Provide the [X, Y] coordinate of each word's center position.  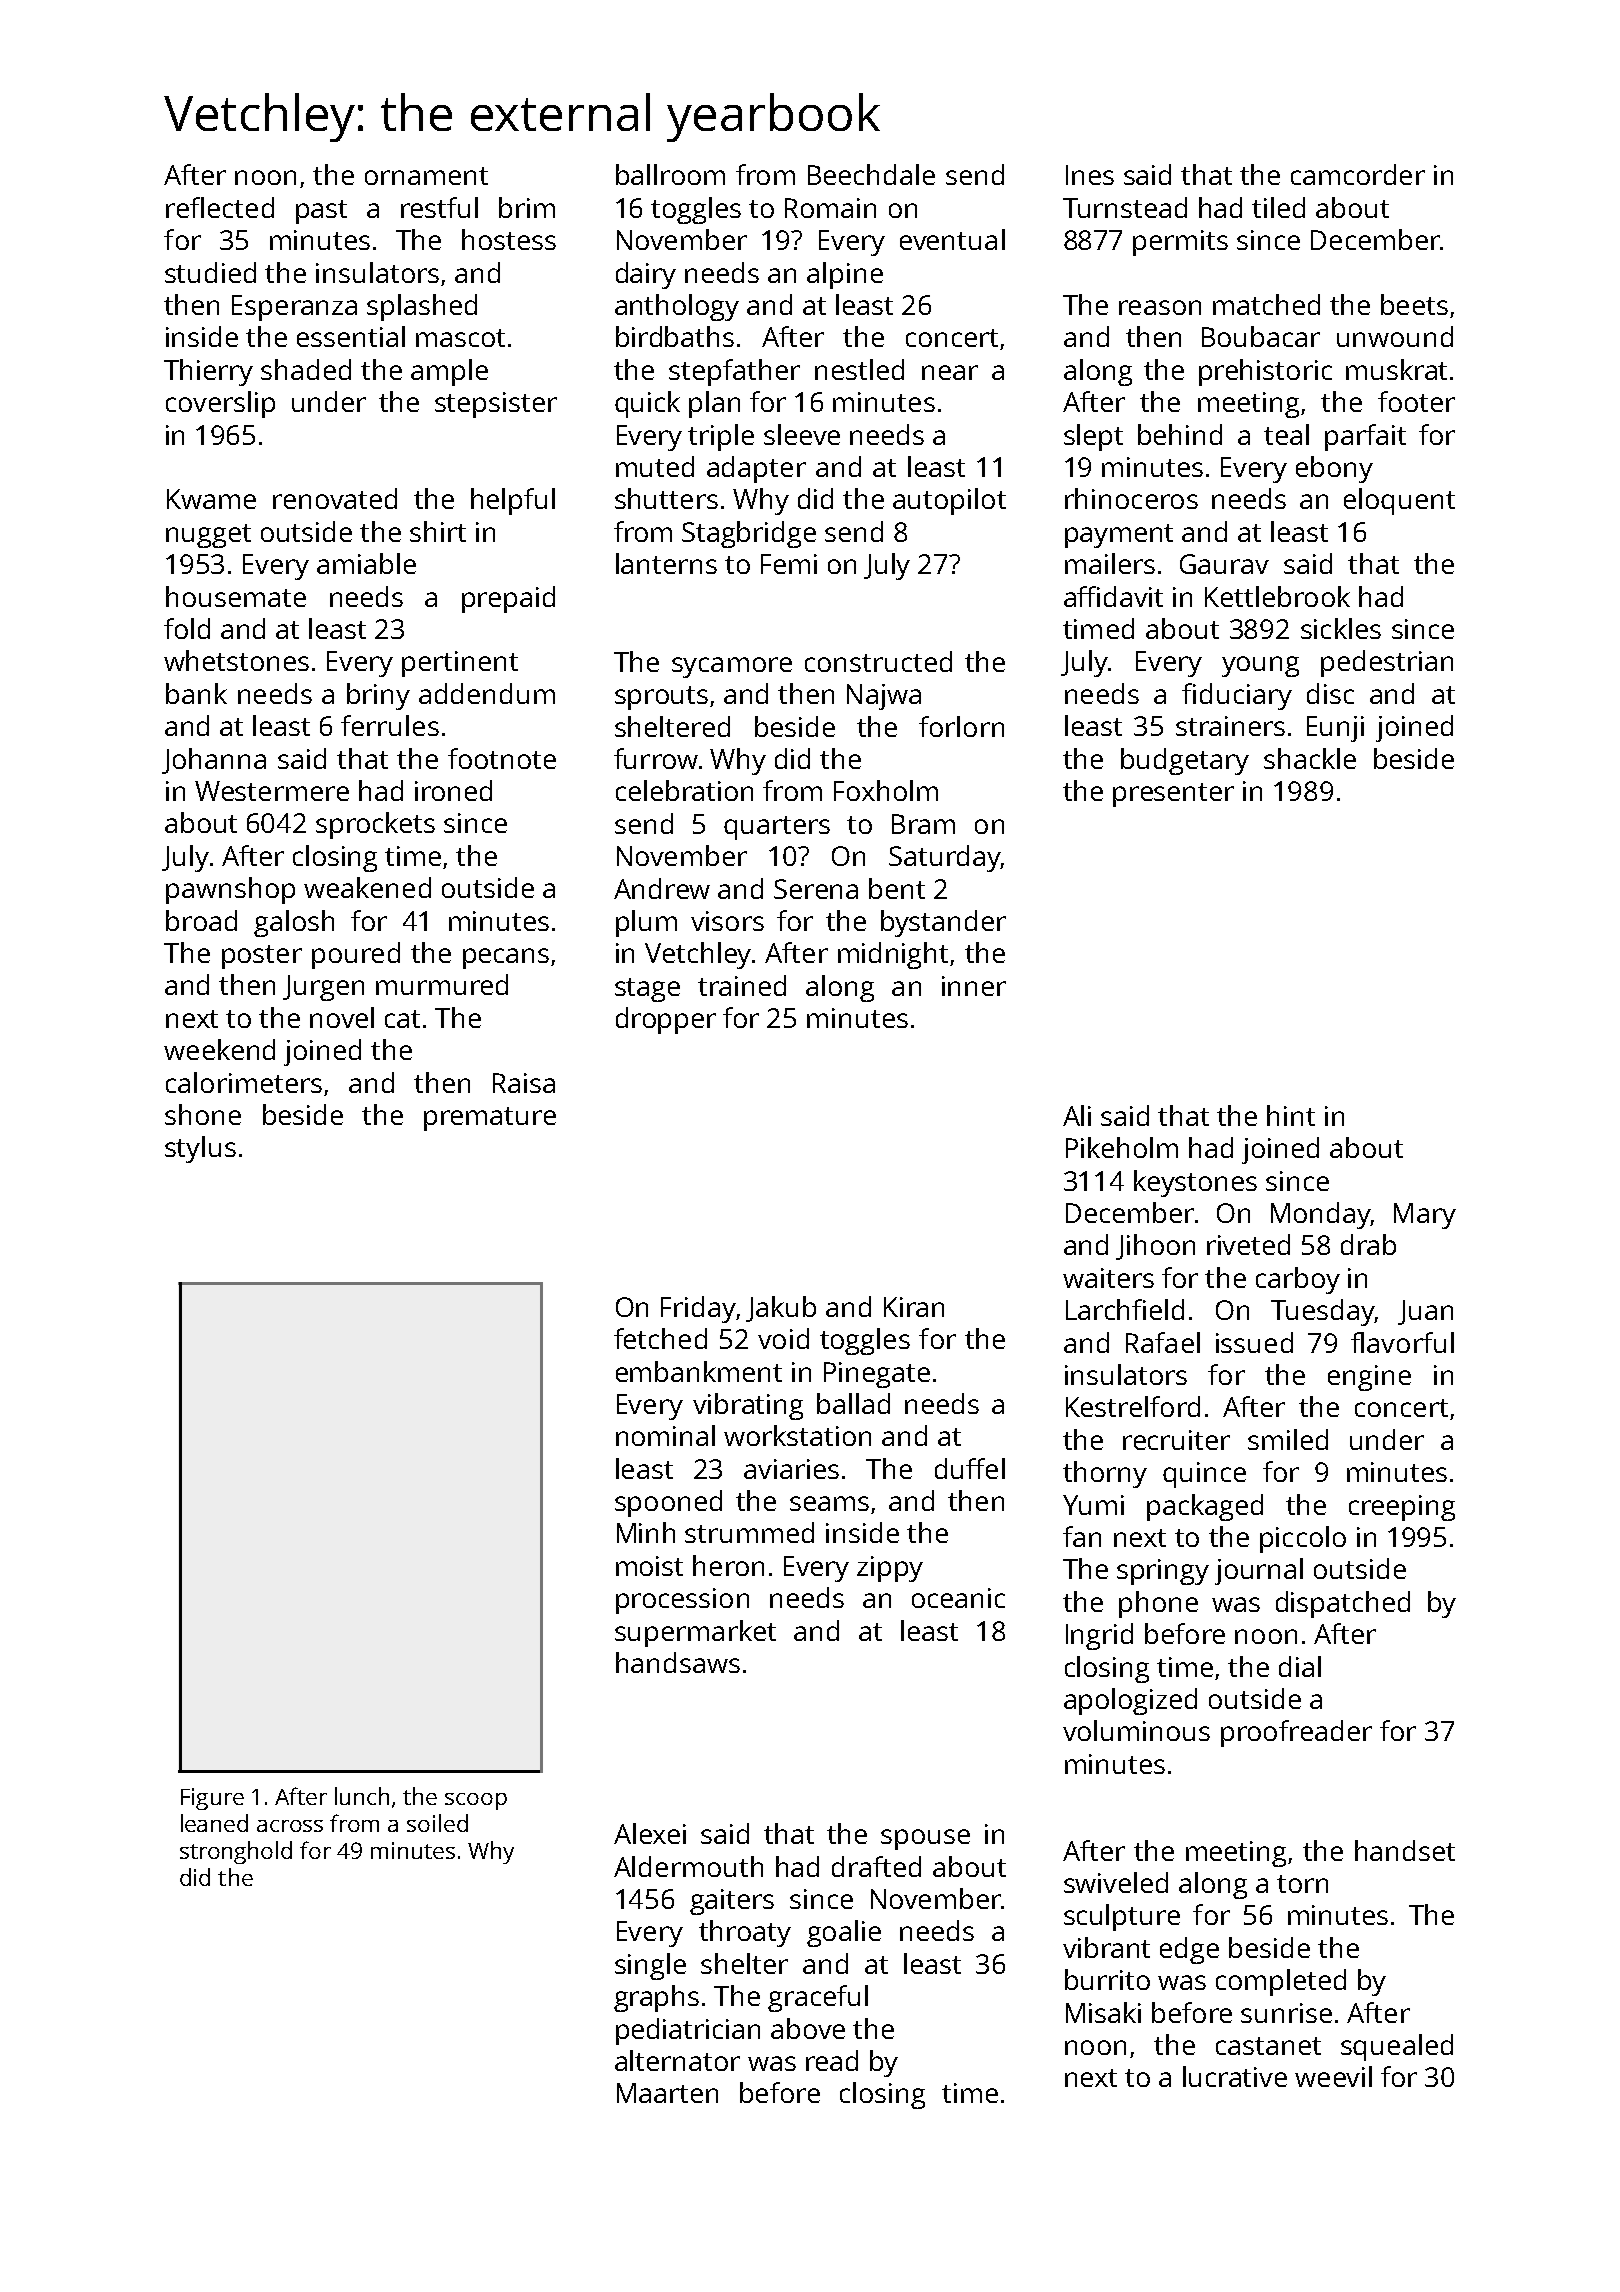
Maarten [667, 2093]
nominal [665, 1435]
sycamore [732, 667]
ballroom [670, 174]
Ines [1090, 175]
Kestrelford [1133, 1406]
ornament [426, 176]
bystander [943, 923]
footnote [502, 758]
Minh [646, 1532]
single [650, 1966]
